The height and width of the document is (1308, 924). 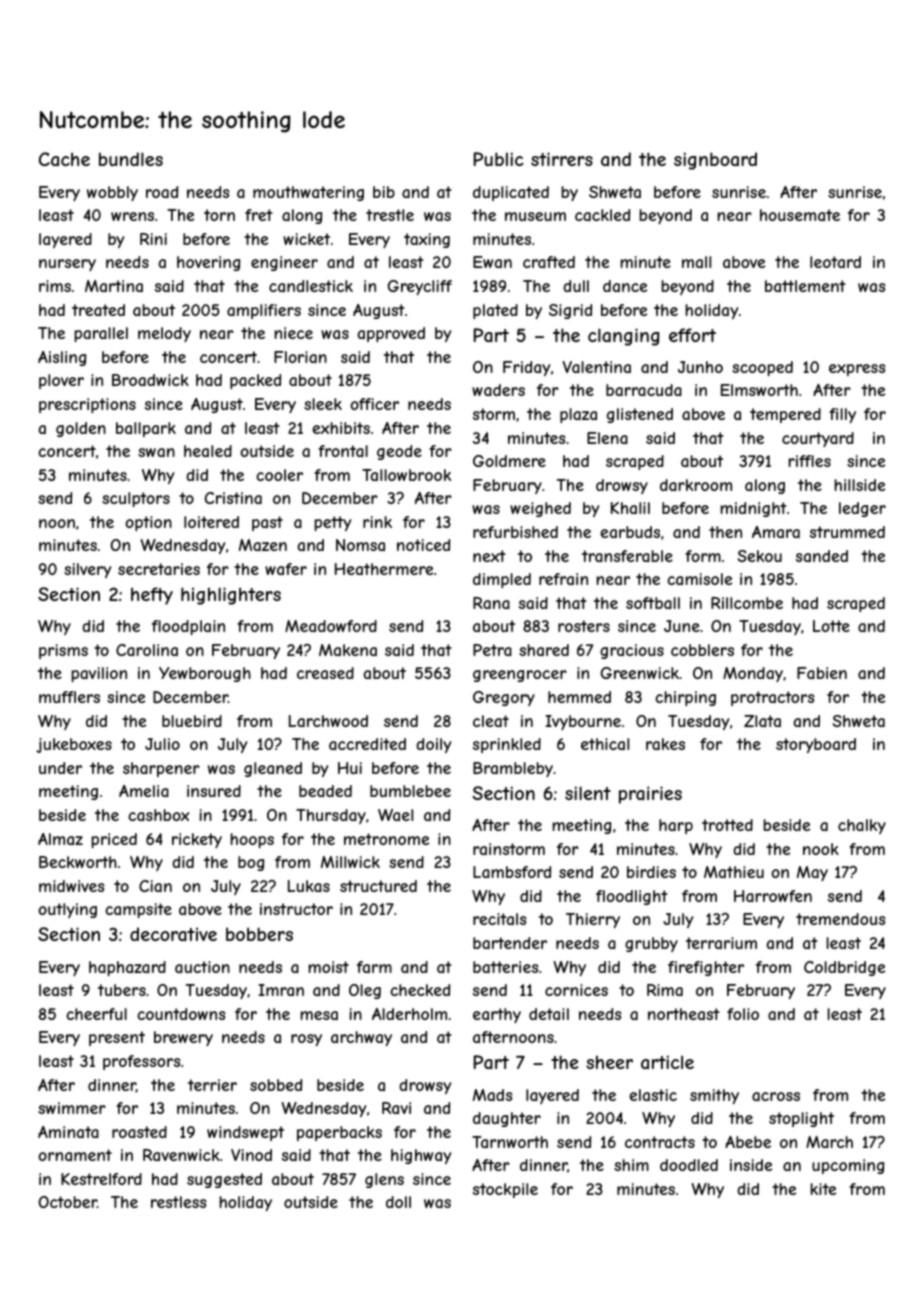 I want to click on Lambsford, so click(x=512, y=872).
